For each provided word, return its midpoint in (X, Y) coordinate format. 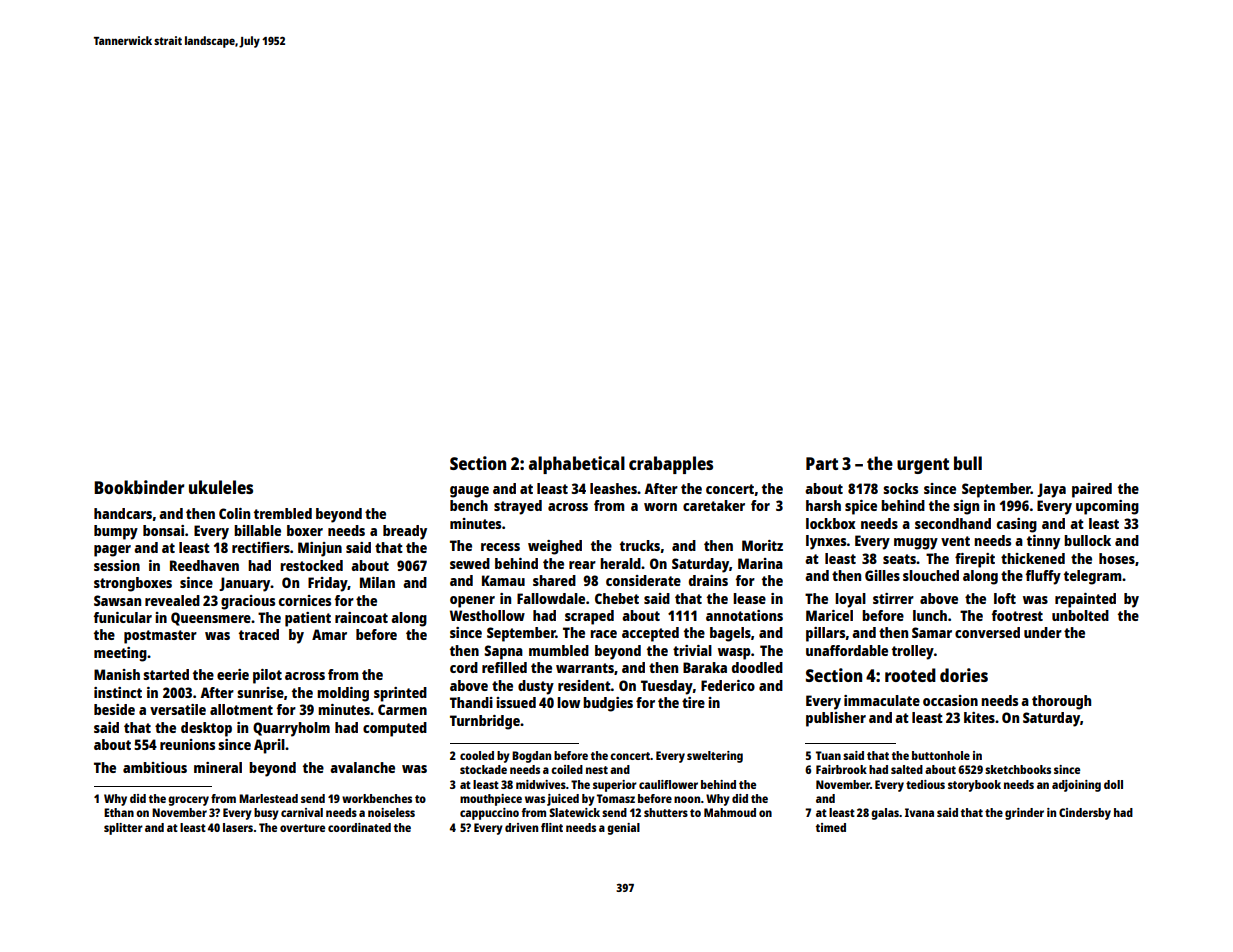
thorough (1061, 702)
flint (552, 827)
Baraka (705, 667)
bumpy (116, 532)
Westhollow (487, 615)
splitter (123, 829)
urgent (923, 466)
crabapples (671, 465)
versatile (178, 709)
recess (500, 547)
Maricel (829, 615)
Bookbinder (139, 487)
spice (861, 507)
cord (464, 667)
